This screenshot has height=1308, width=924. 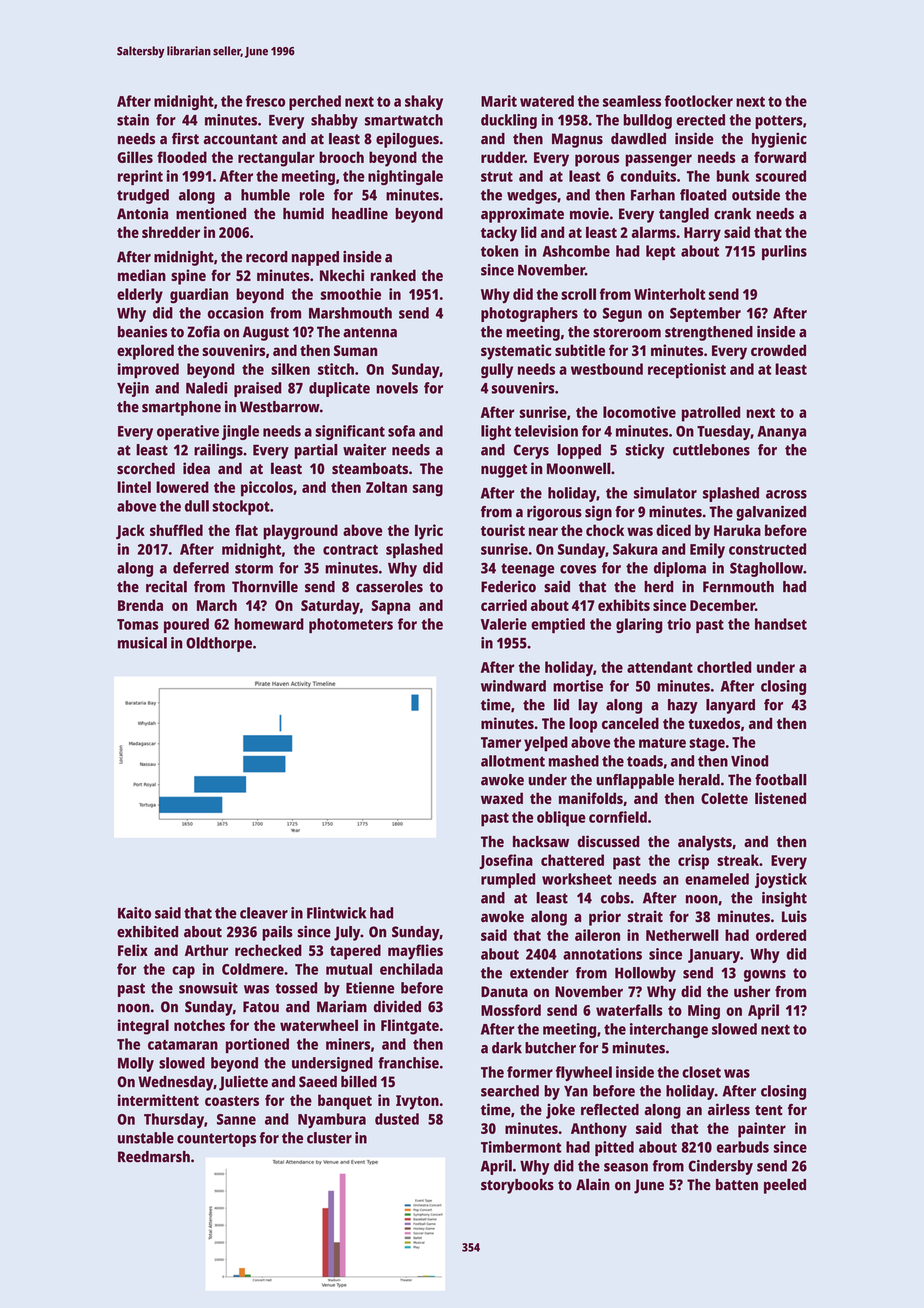 What do you see at coordinates (509, 121) in the screenshot?
I see `duckling` at bounding box center [509, 121].
